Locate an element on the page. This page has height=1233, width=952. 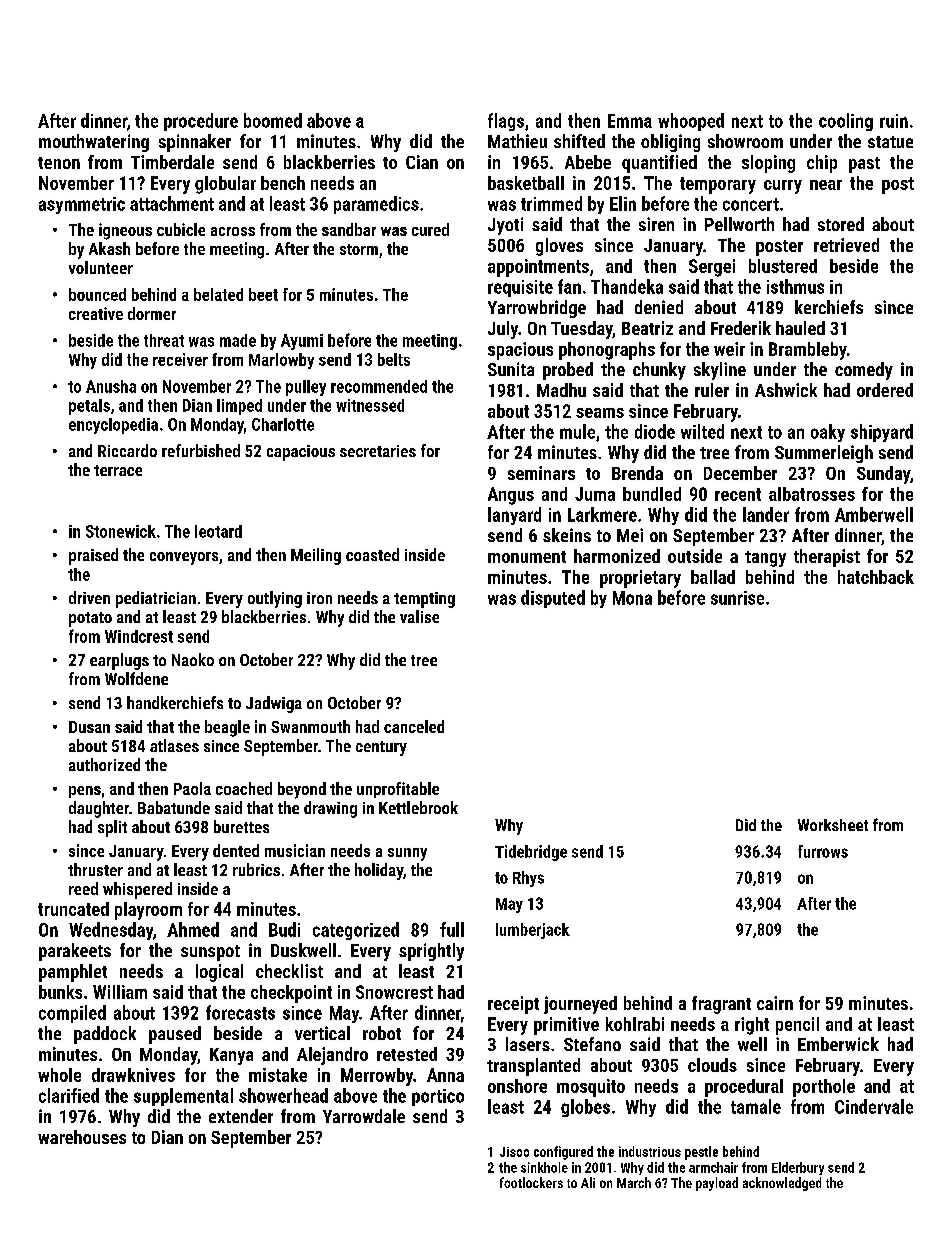
Worksheet is located at coordinates (833, 825).
